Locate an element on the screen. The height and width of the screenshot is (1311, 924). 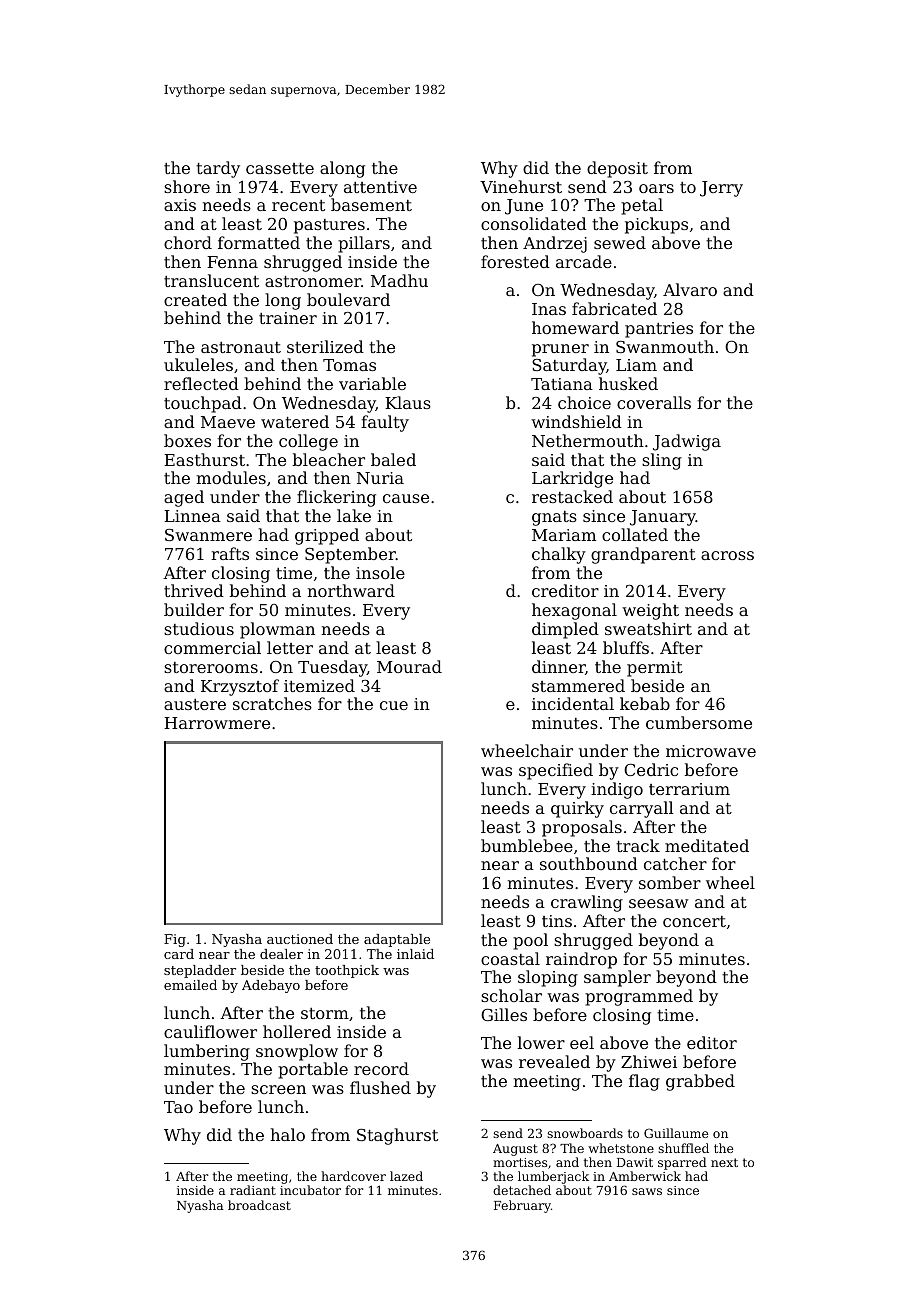
somber is located at coordinates (670, 882).
